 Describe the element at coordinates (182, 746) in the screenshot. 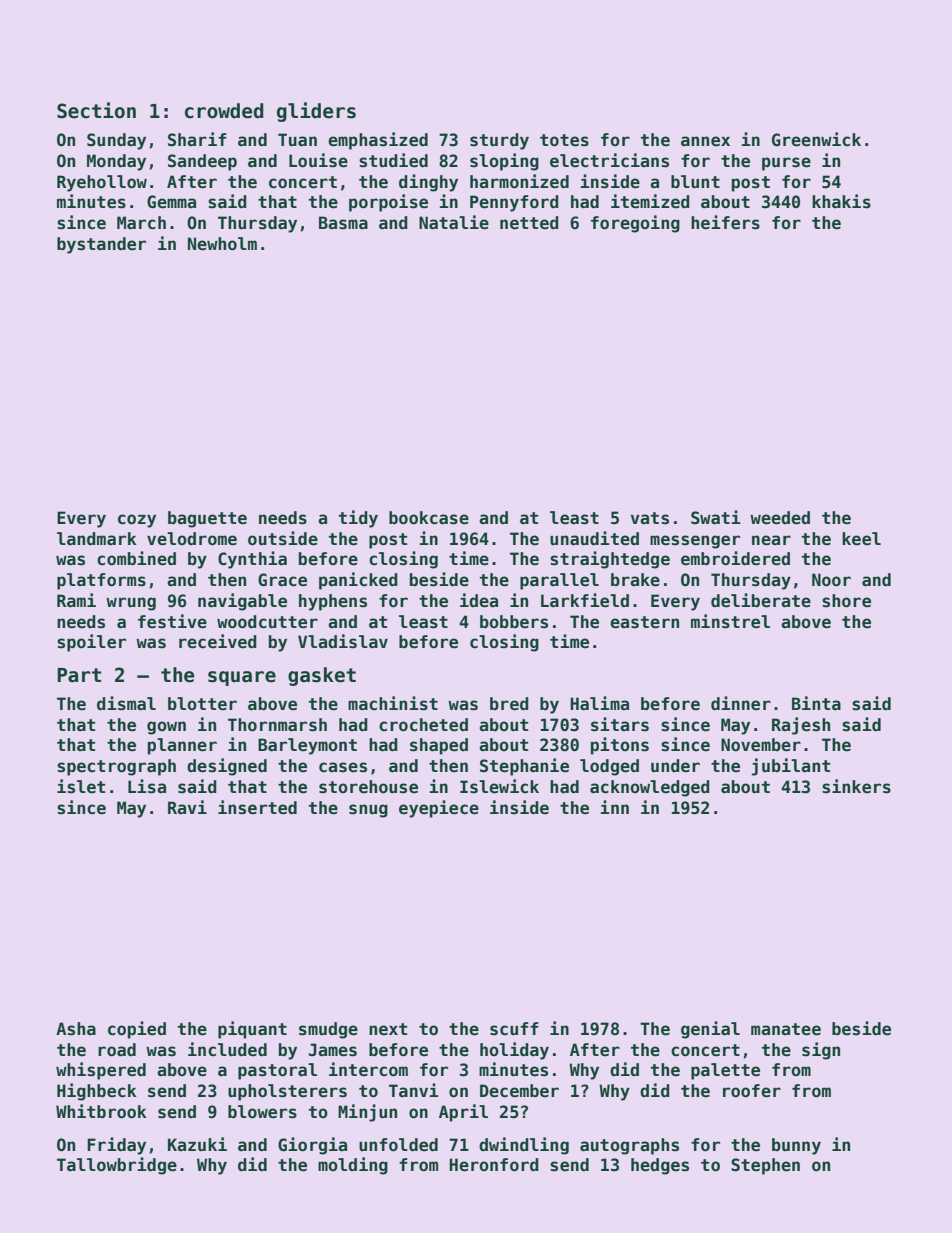

I see `planner` at that location.
